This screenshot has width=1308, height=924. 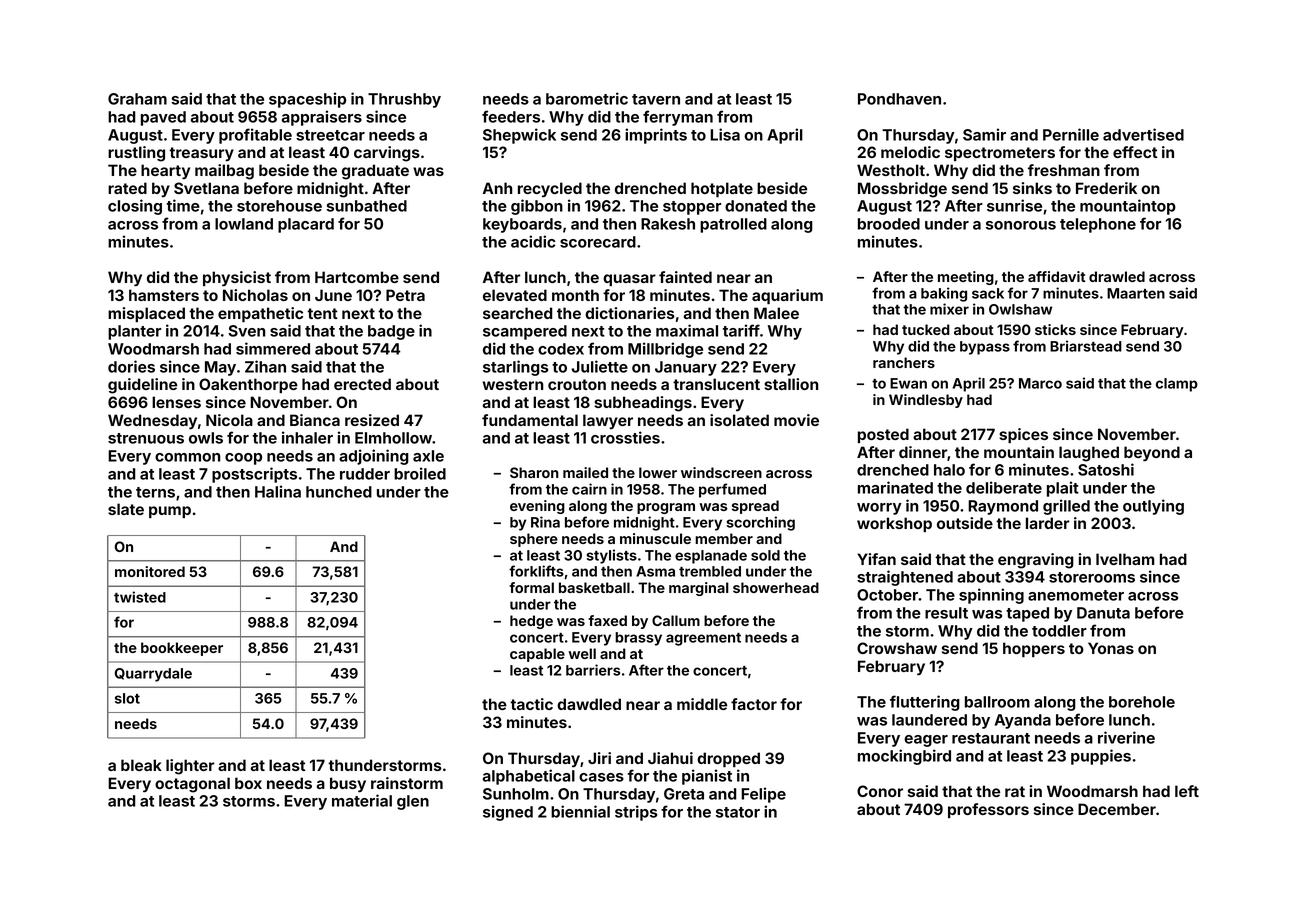 I want to click on material, so click(x=362, y=800).
